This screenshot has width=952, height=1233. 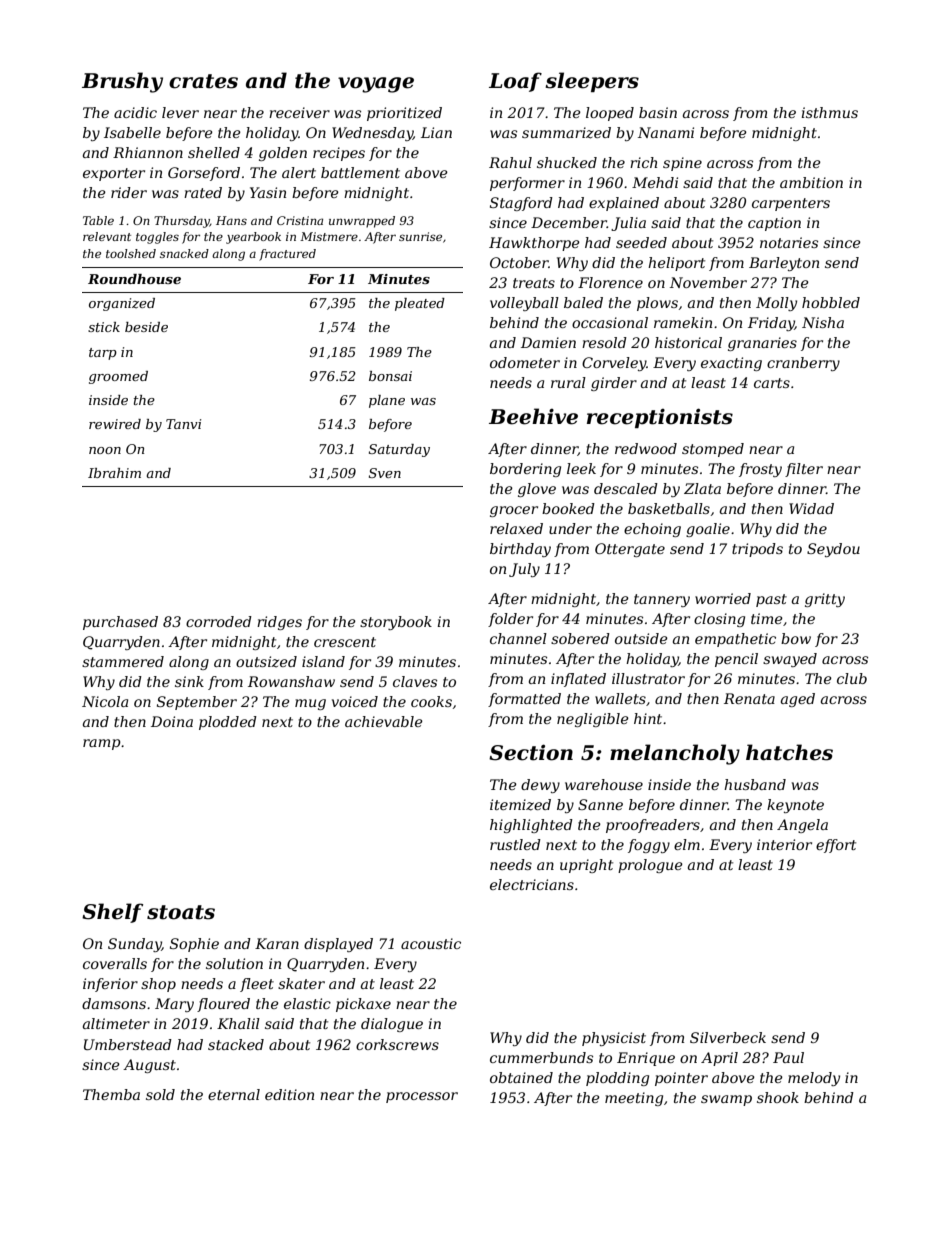 What do you see at coordinates (524, 700) in the screenshot?
I see `formatted` at bounding box center [524, 700].
